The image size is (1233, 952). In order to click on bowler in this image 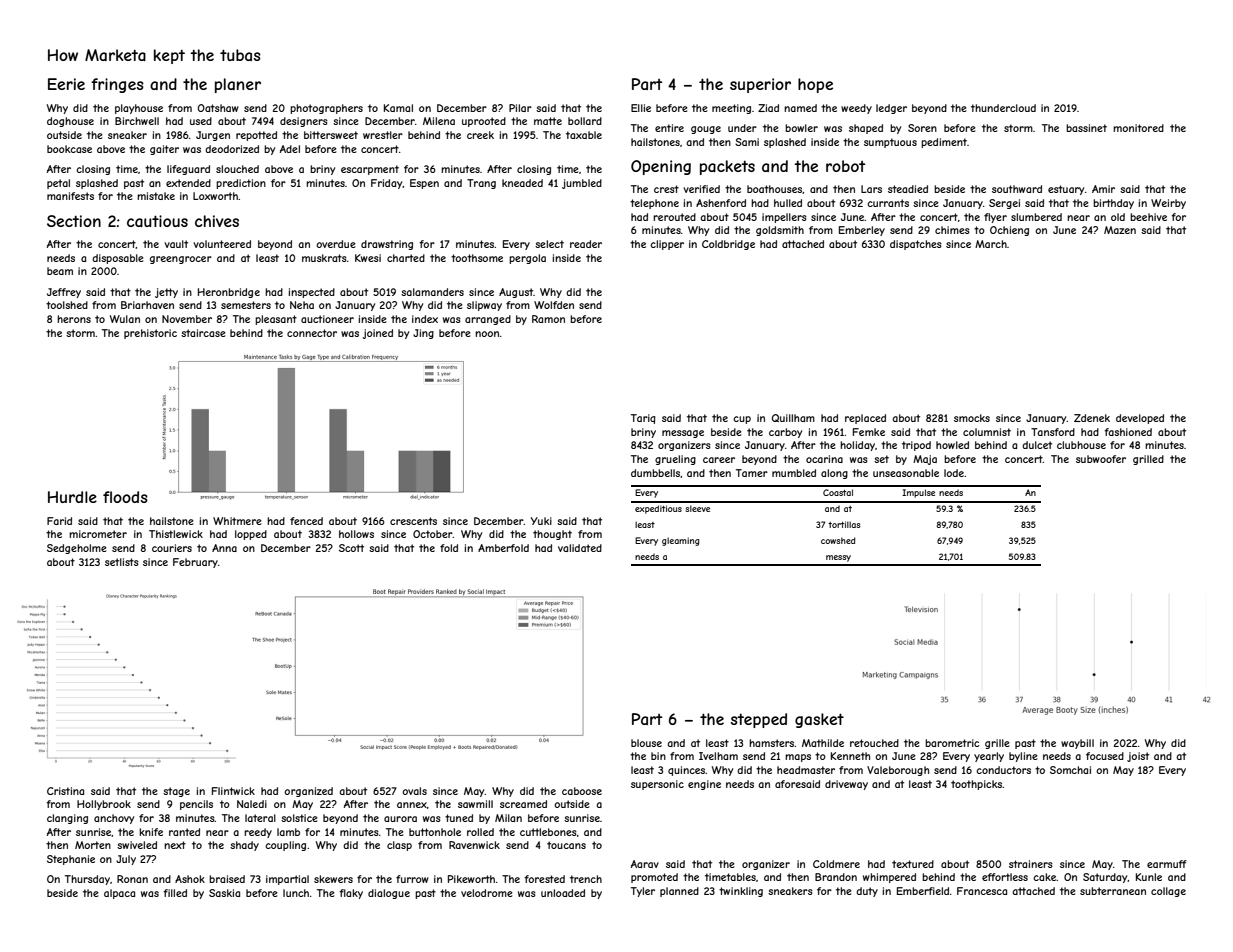, I will do `click(801, 128)`.
